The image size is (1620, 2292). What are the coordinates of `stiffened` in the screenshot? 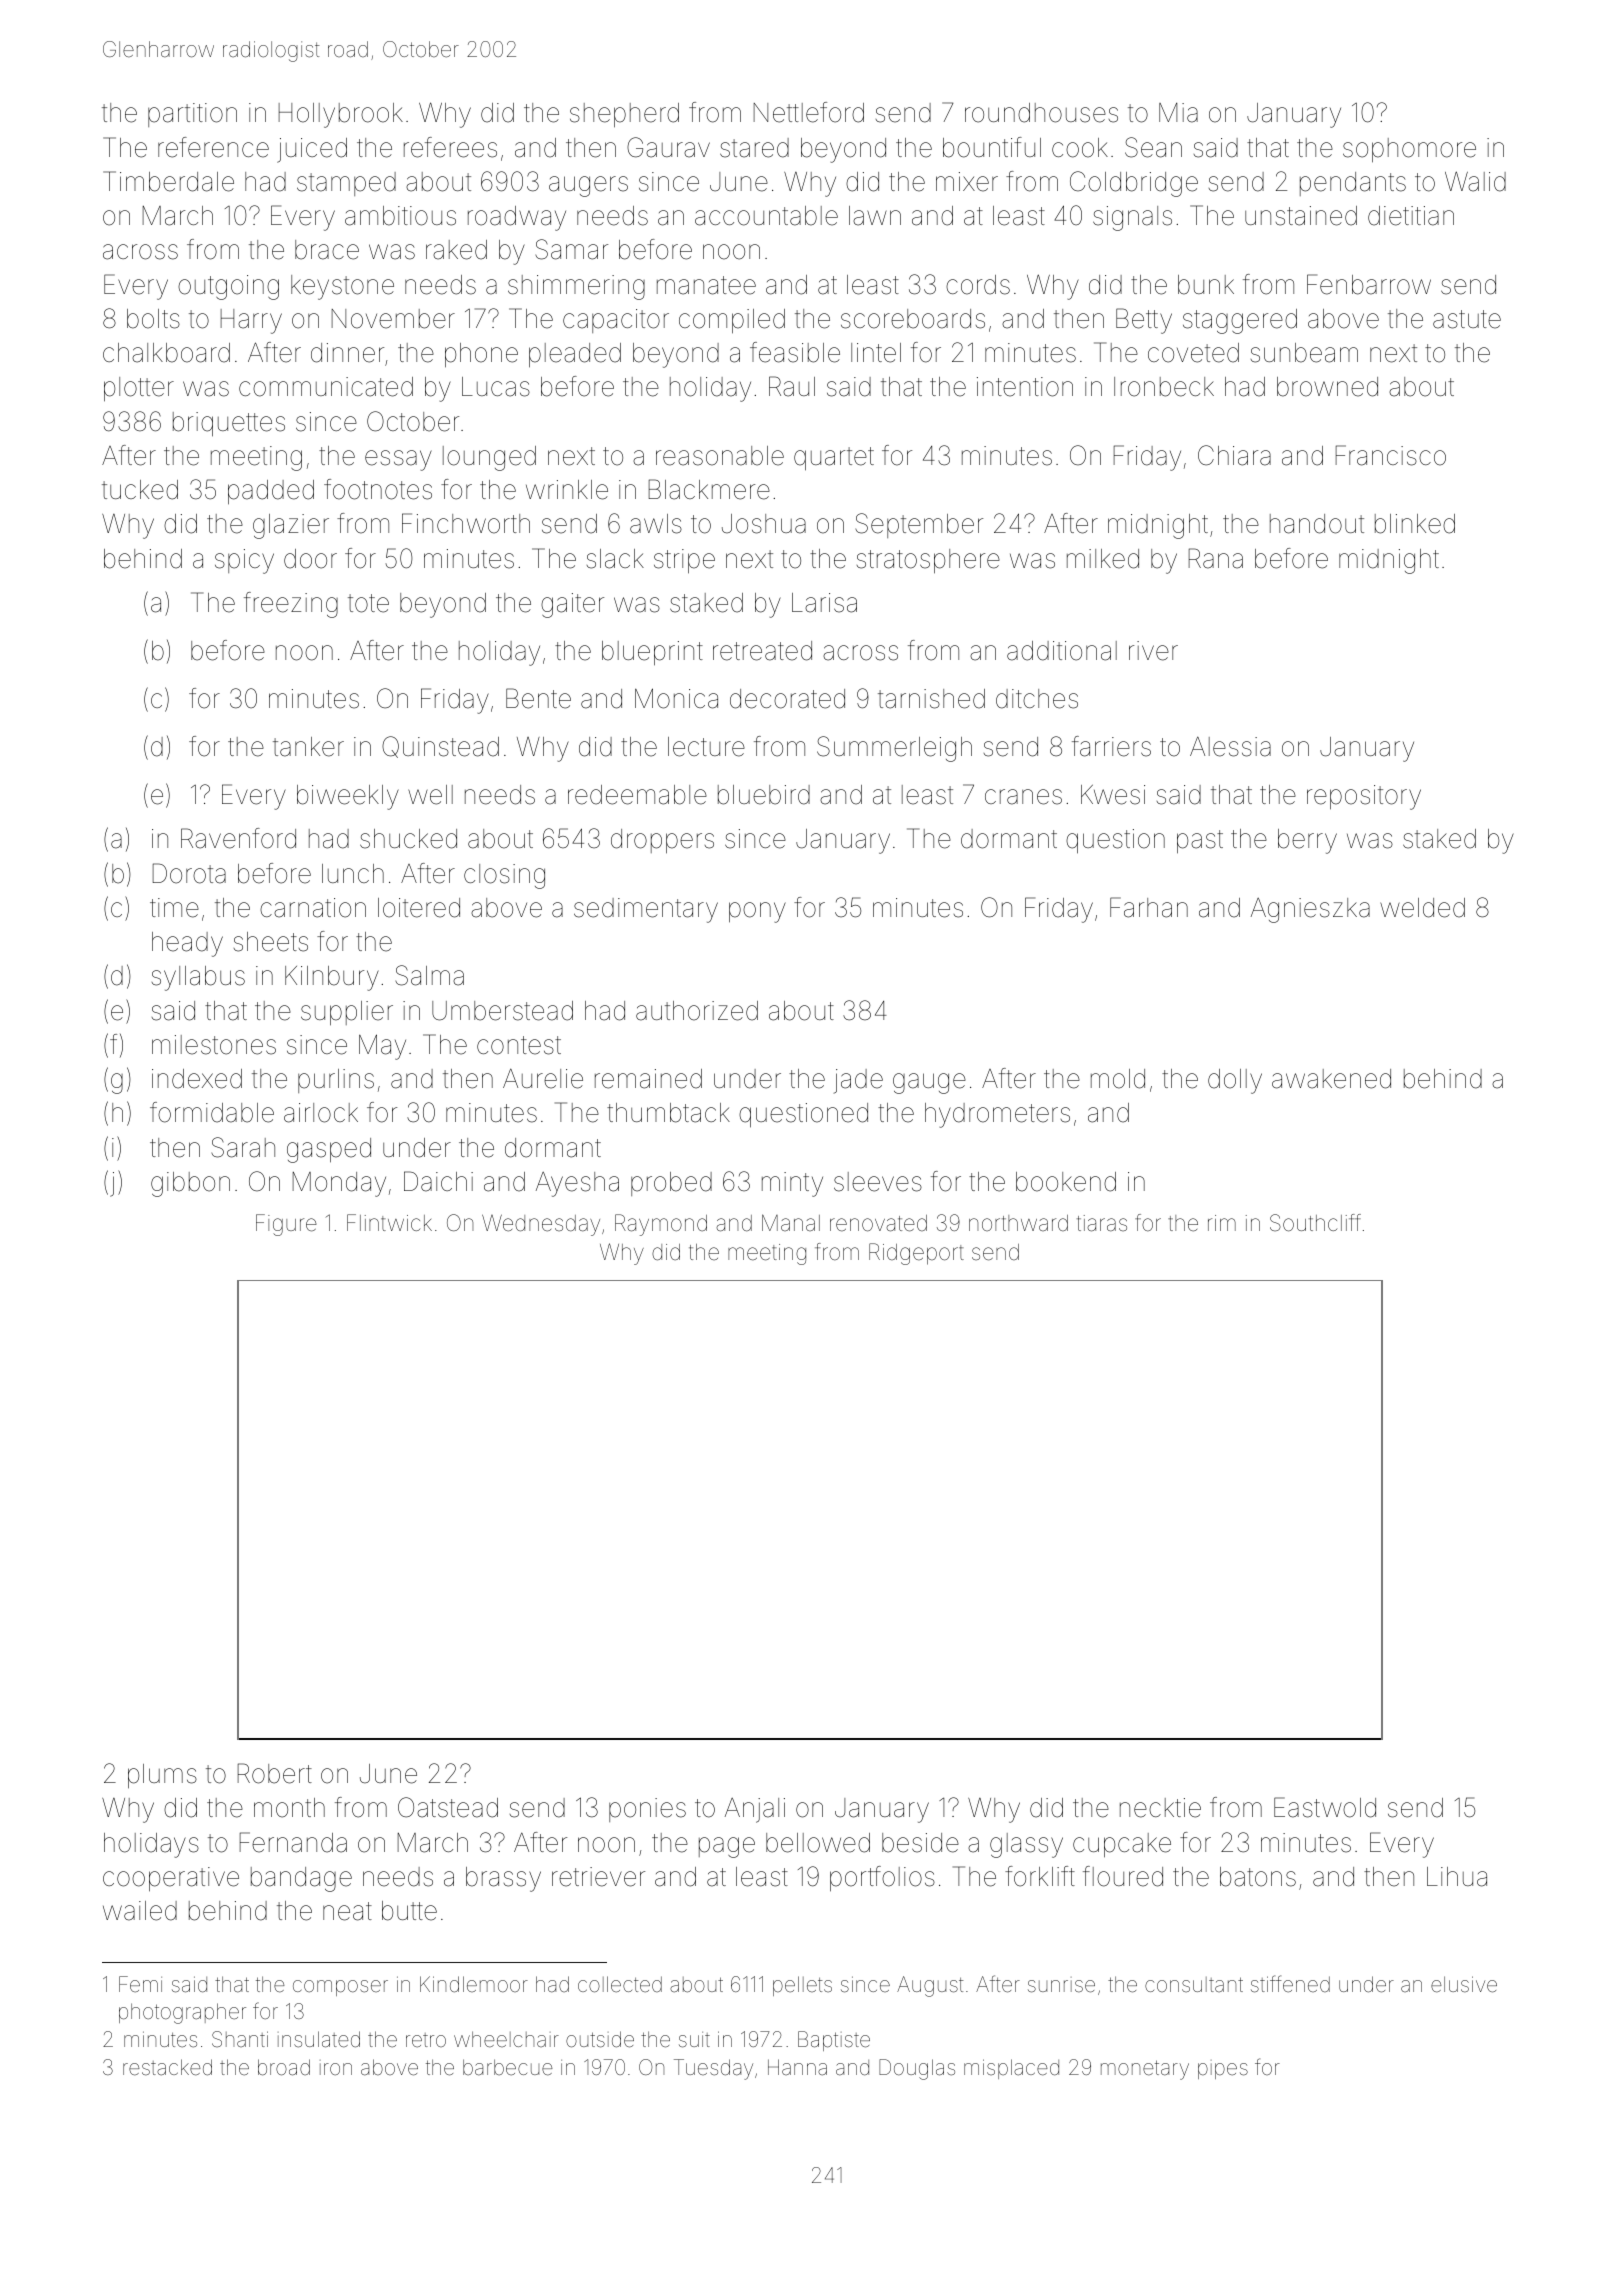 It's located at (1290, 1984).
